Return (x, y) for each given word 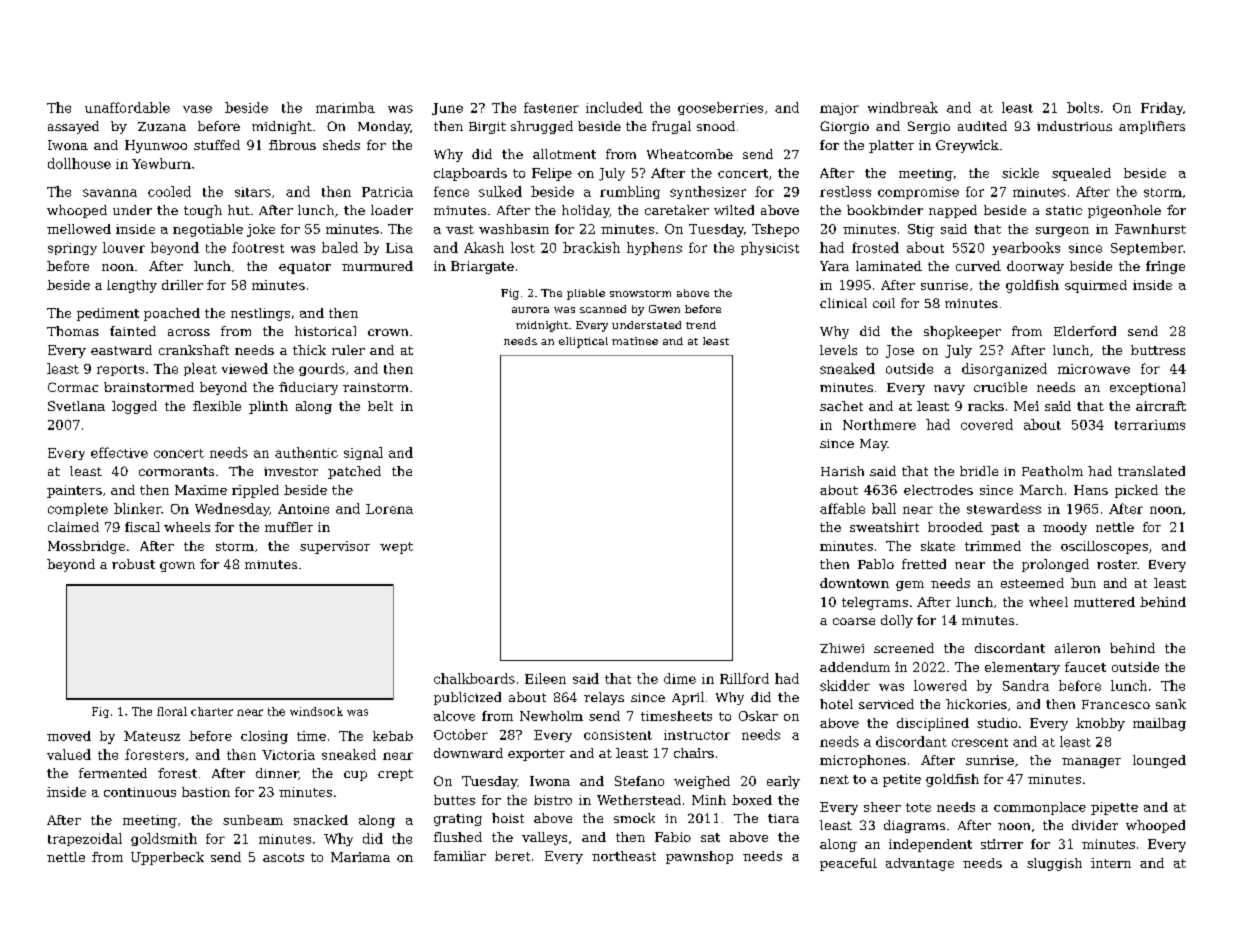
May (873, 445)
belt (380, 406)
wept (396, 548)
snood (716, 126)
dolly (897, 621)
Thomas (73, 331)
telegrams (875, 603)
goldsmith (164, 839)
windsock (316, 711)
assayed (73, 127)
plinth (268, 407)
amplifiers (1152, 127)
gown (177, 567)
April (688, 698)
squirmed (1096, 286)
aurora (530, 310)
